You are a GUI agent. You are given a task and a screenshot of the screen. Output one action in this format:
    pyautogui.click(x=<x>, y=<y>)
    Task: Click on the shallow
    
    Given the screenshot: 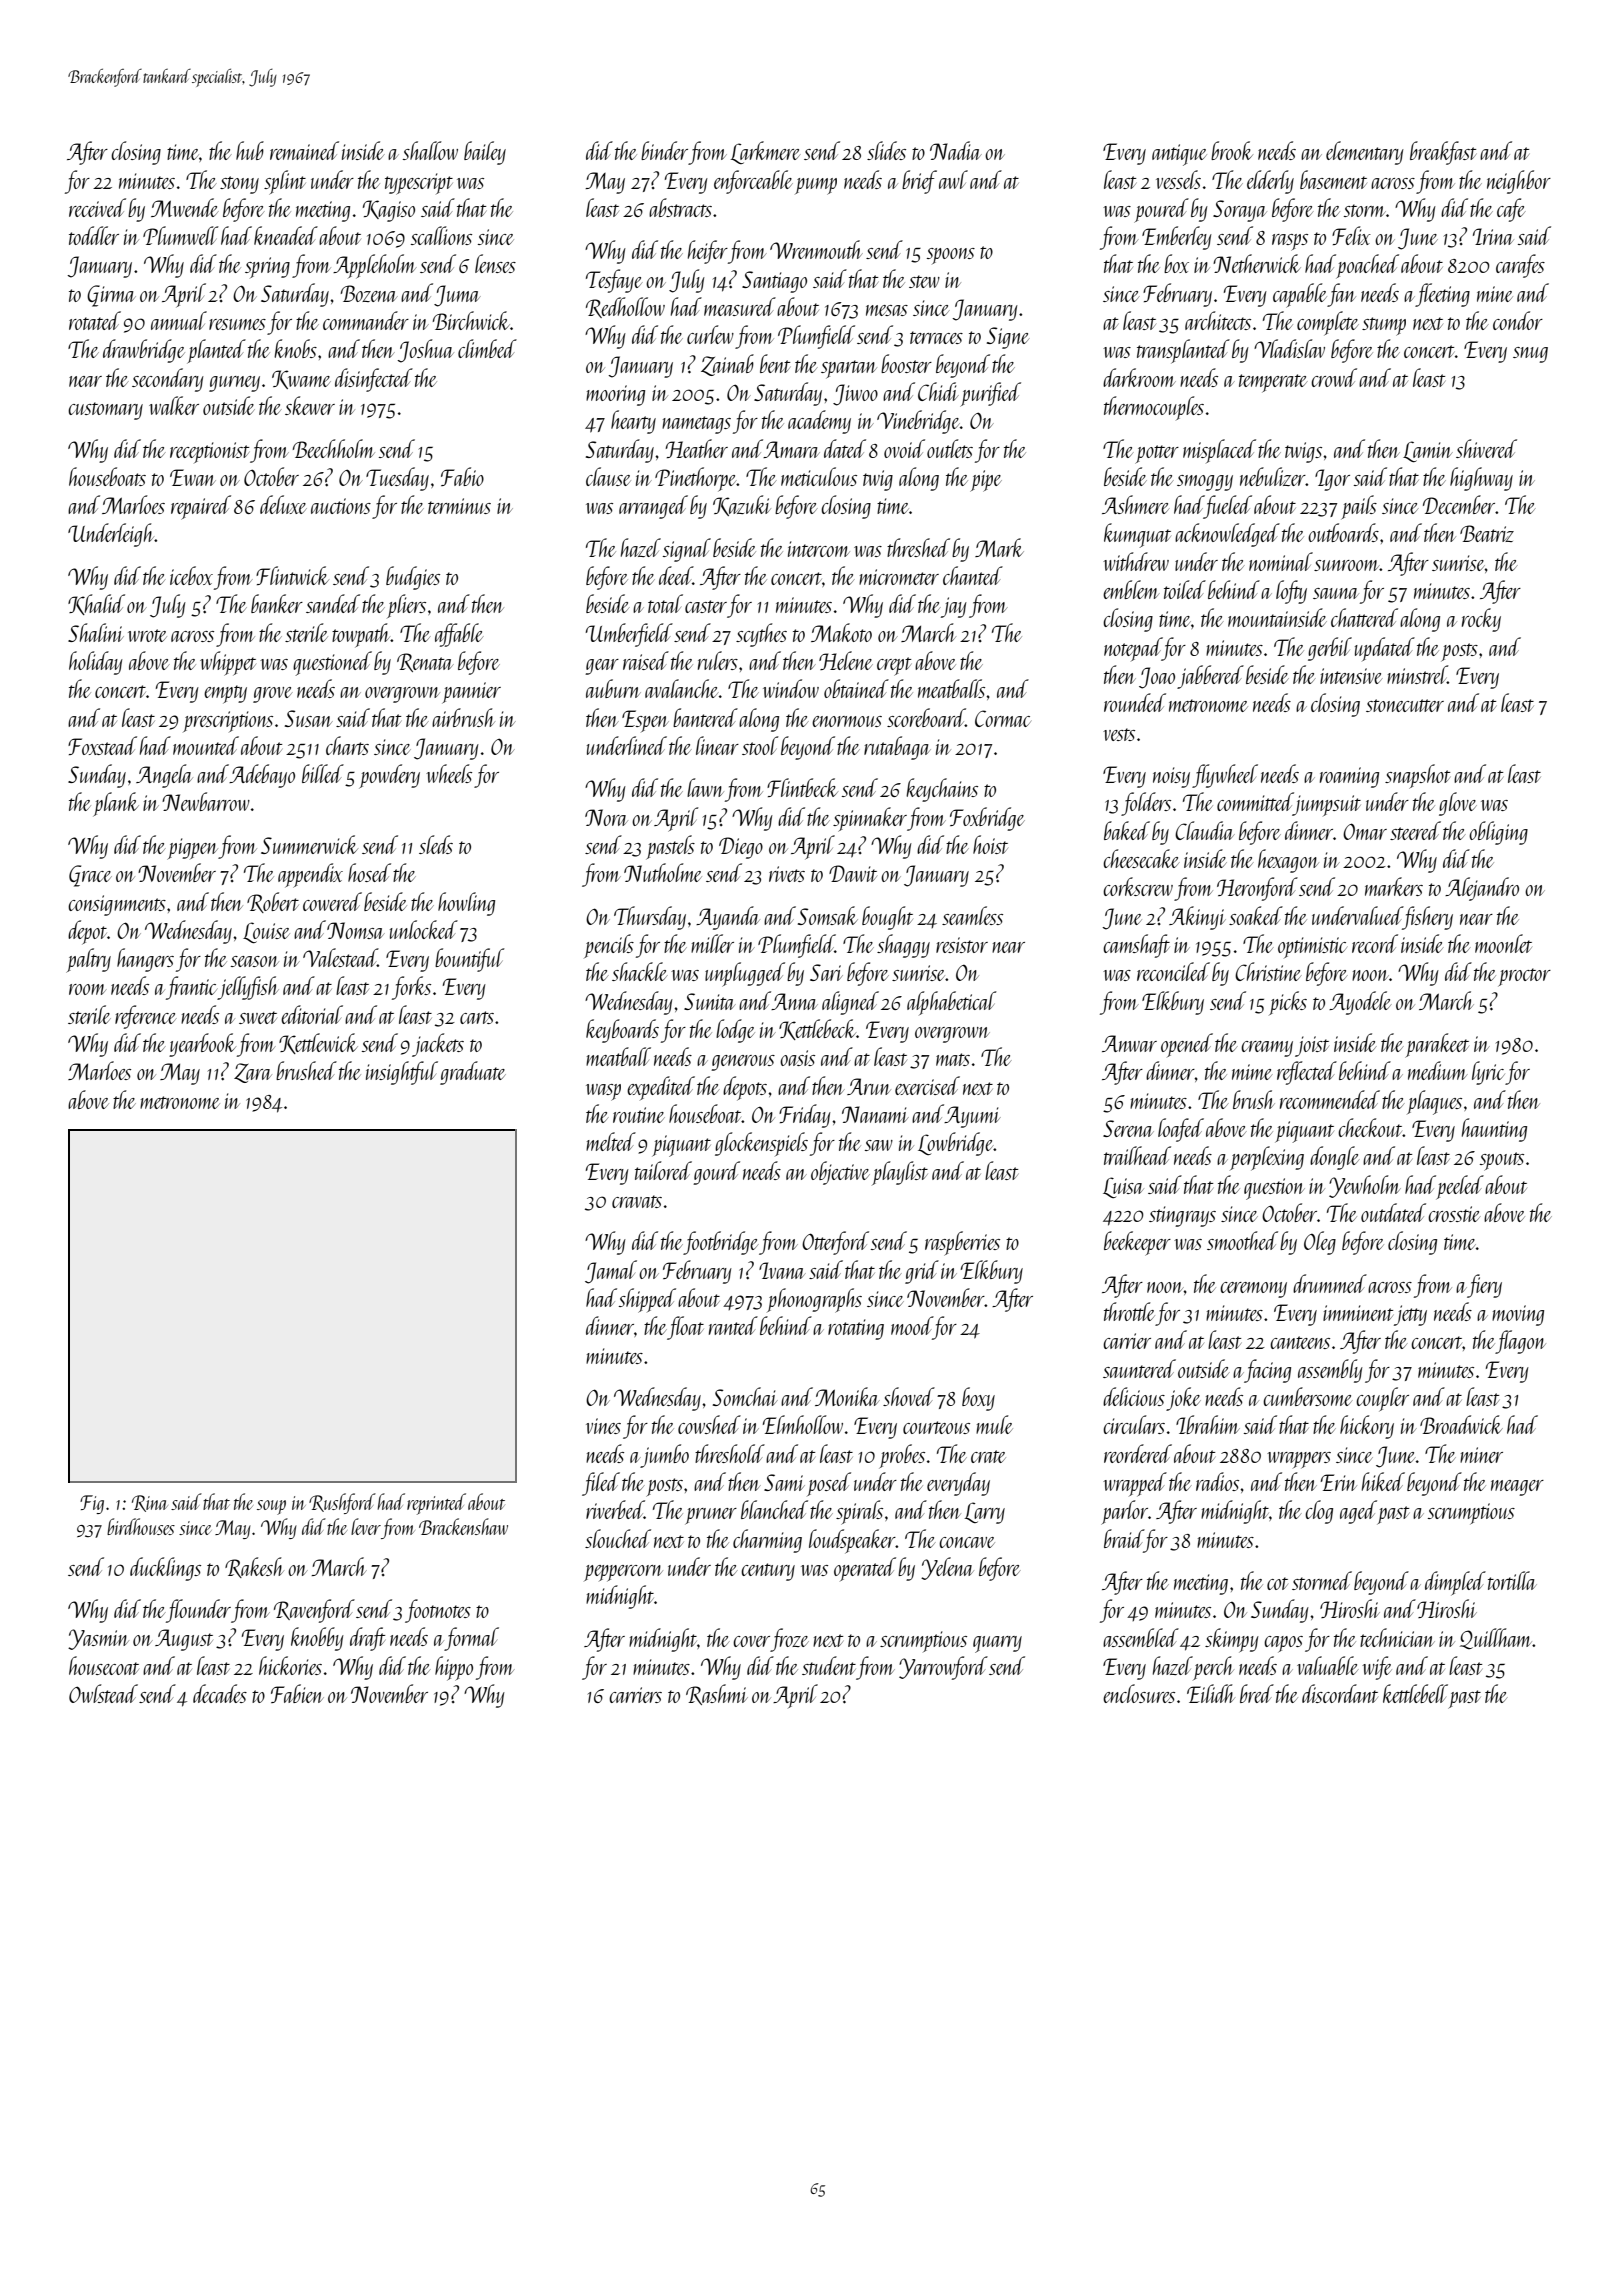 What is the action you would take?
    pyautogui.click(x=430, y=150)
